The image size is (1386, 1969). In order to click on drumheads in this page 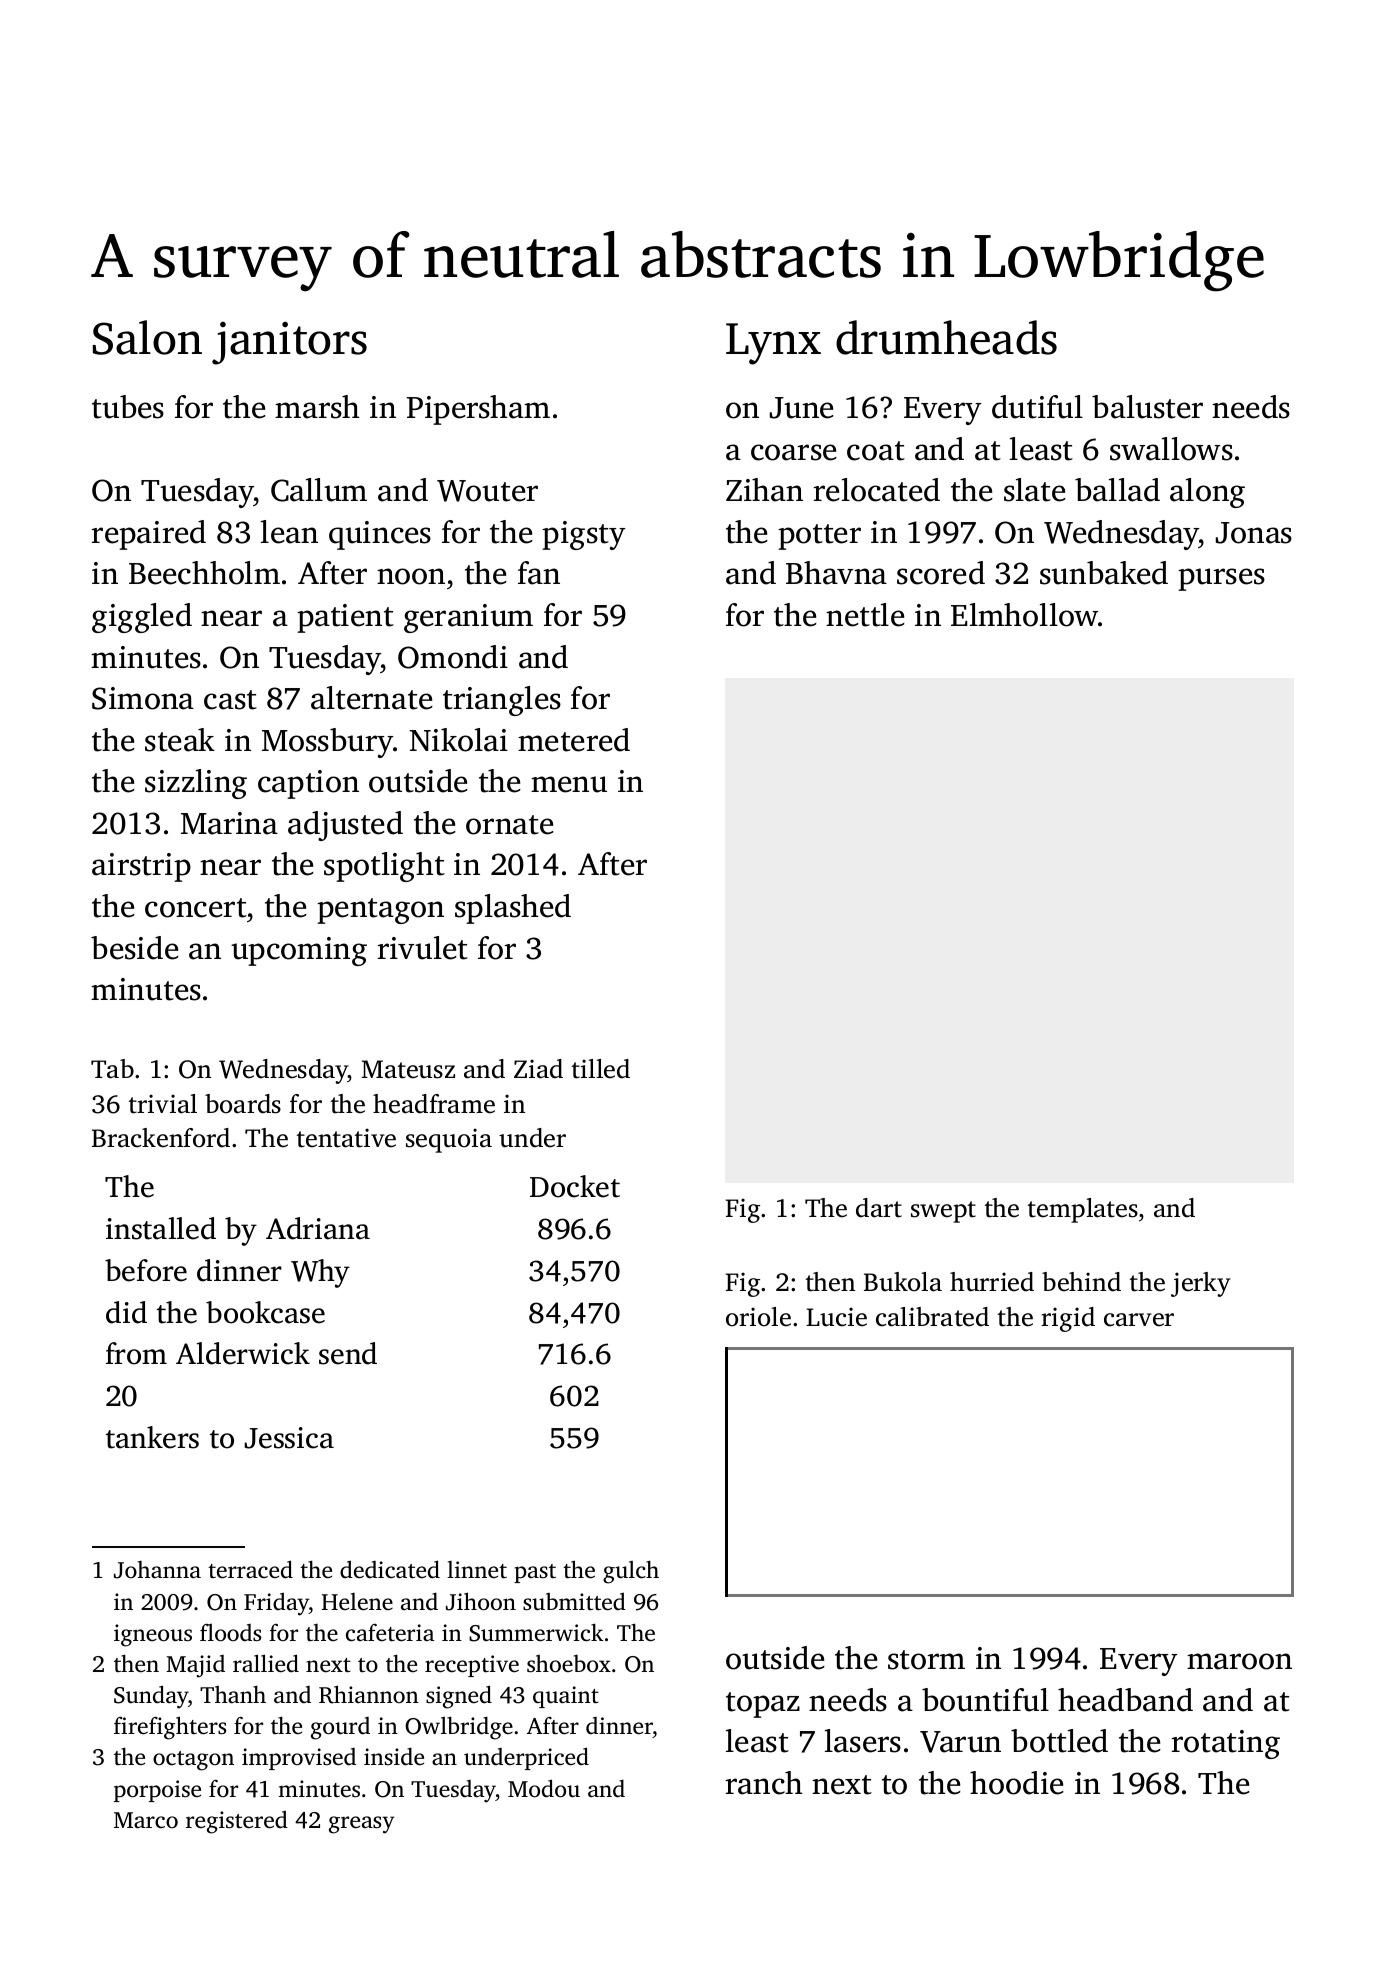, I will do `click(946, 337)`.
